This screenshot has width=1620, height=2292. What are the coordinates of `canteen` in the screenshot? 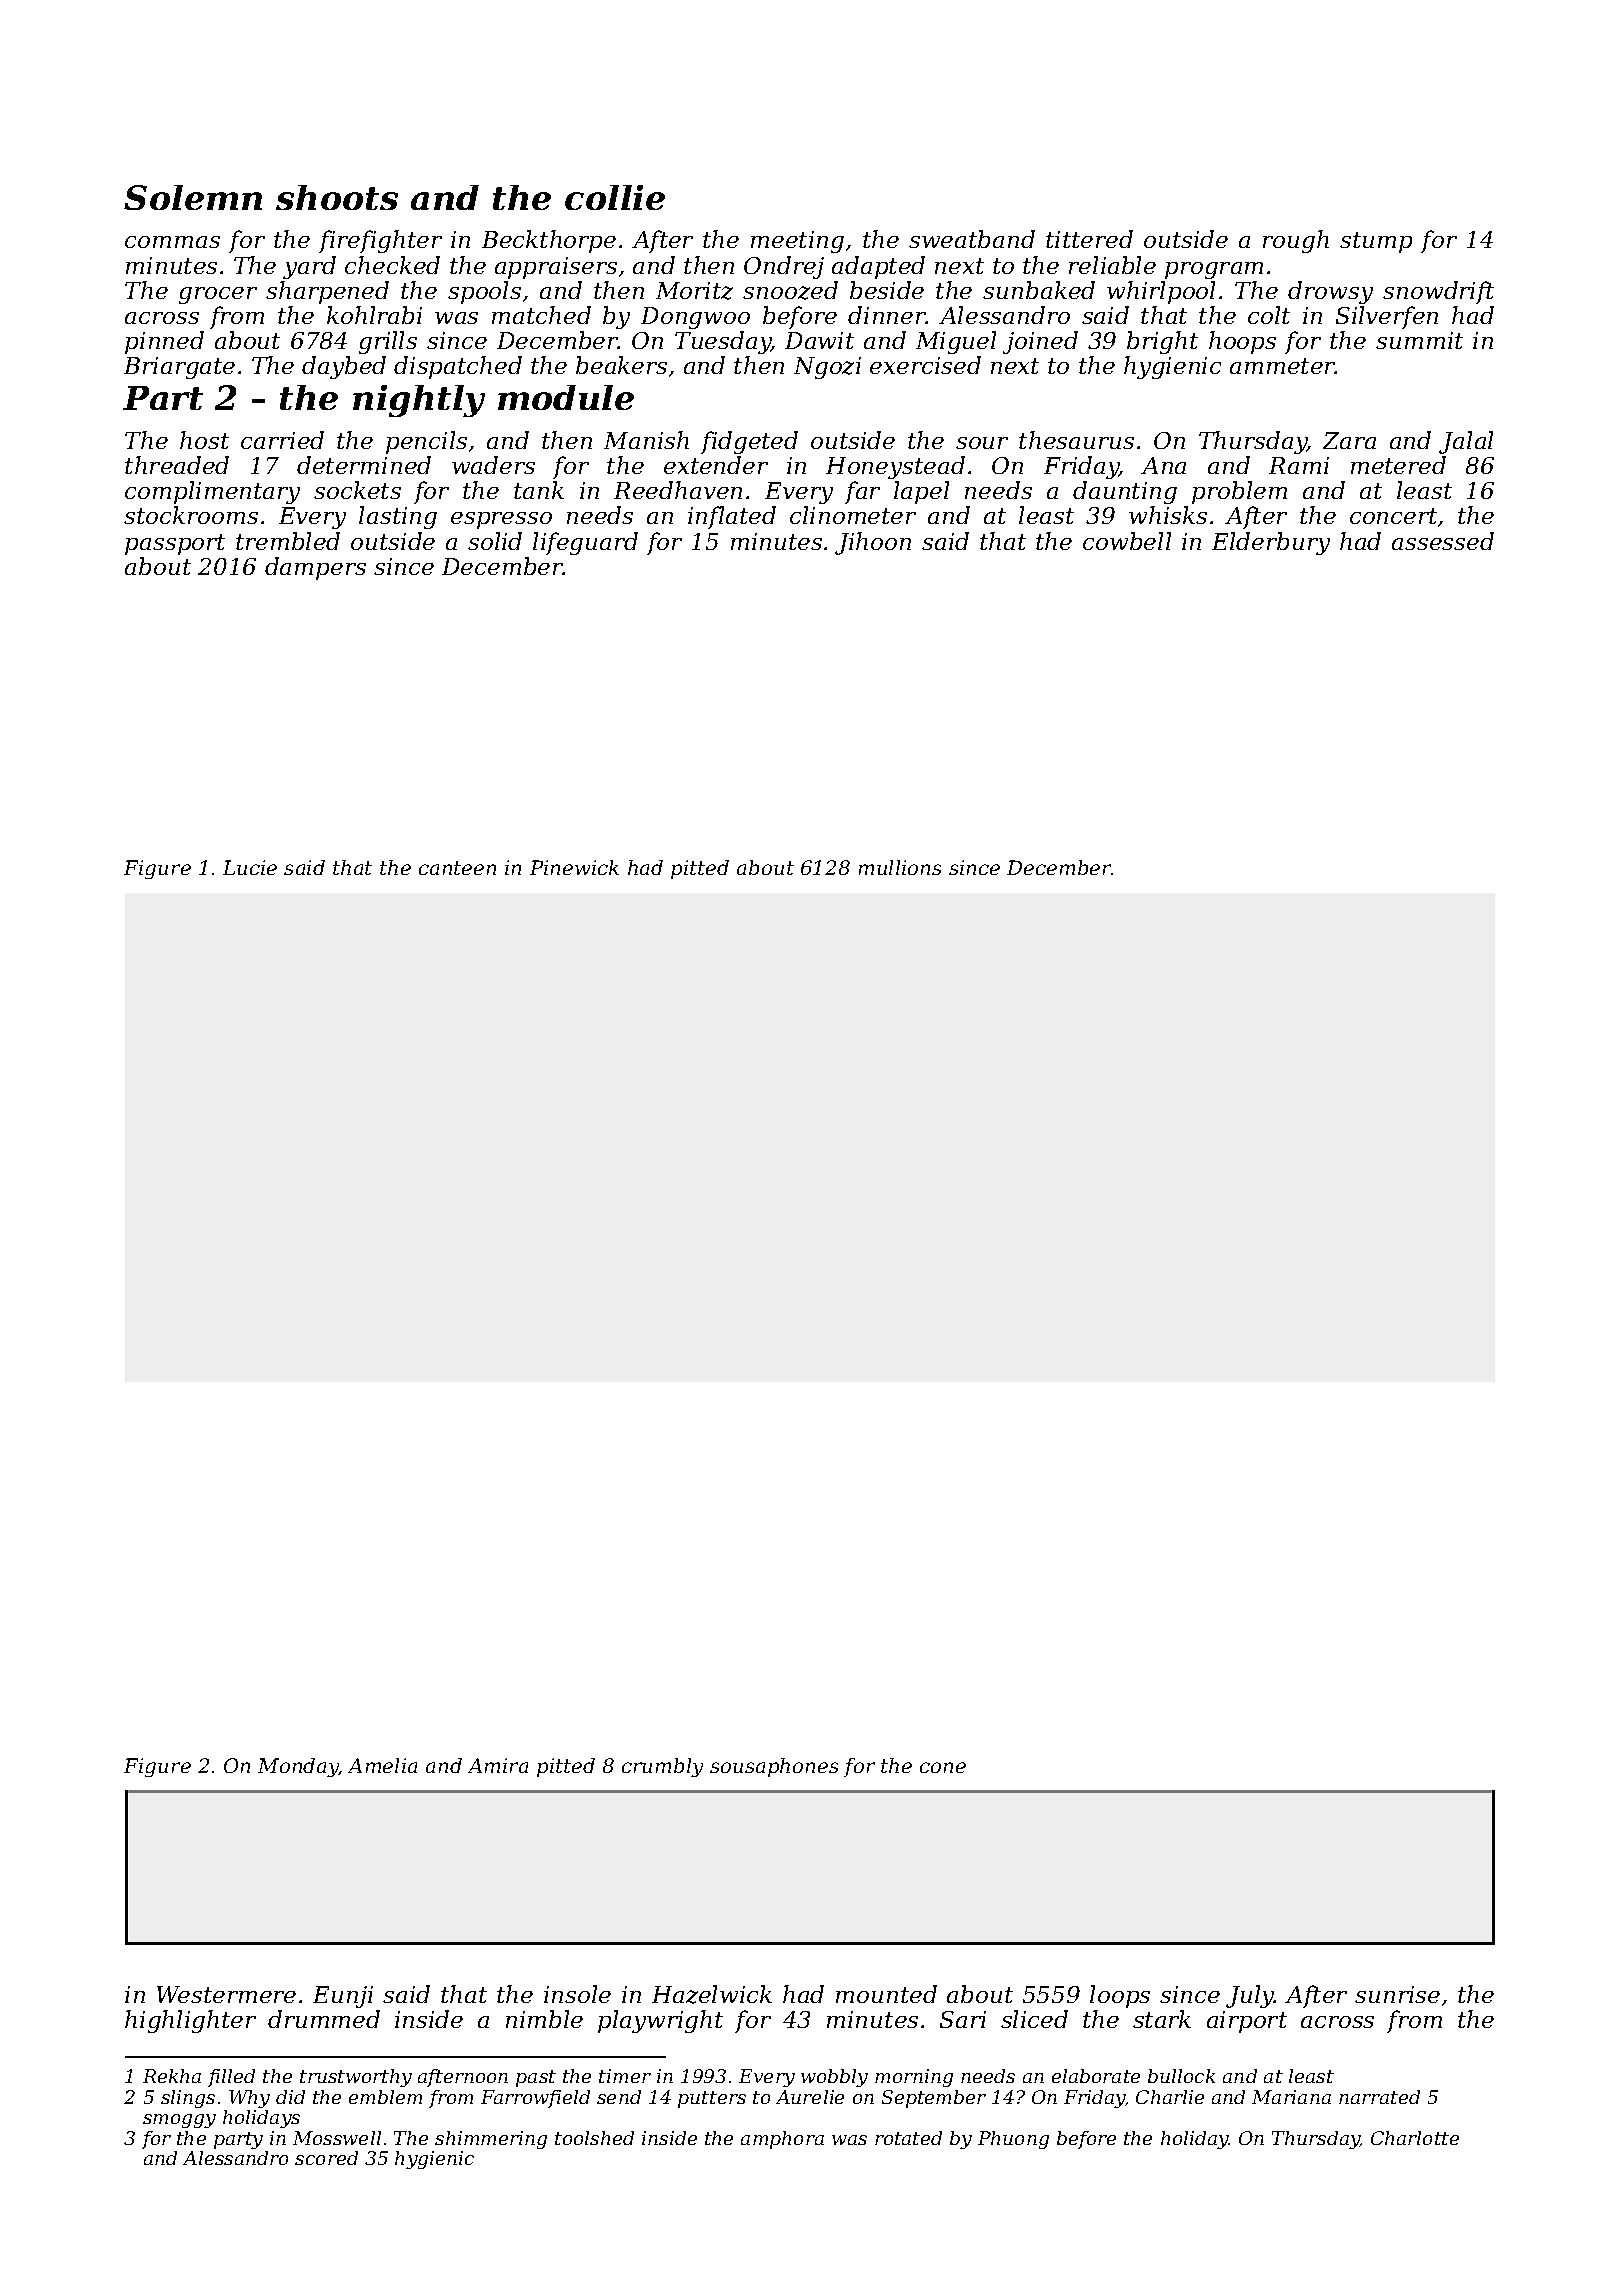 It's located at (457, 868).
